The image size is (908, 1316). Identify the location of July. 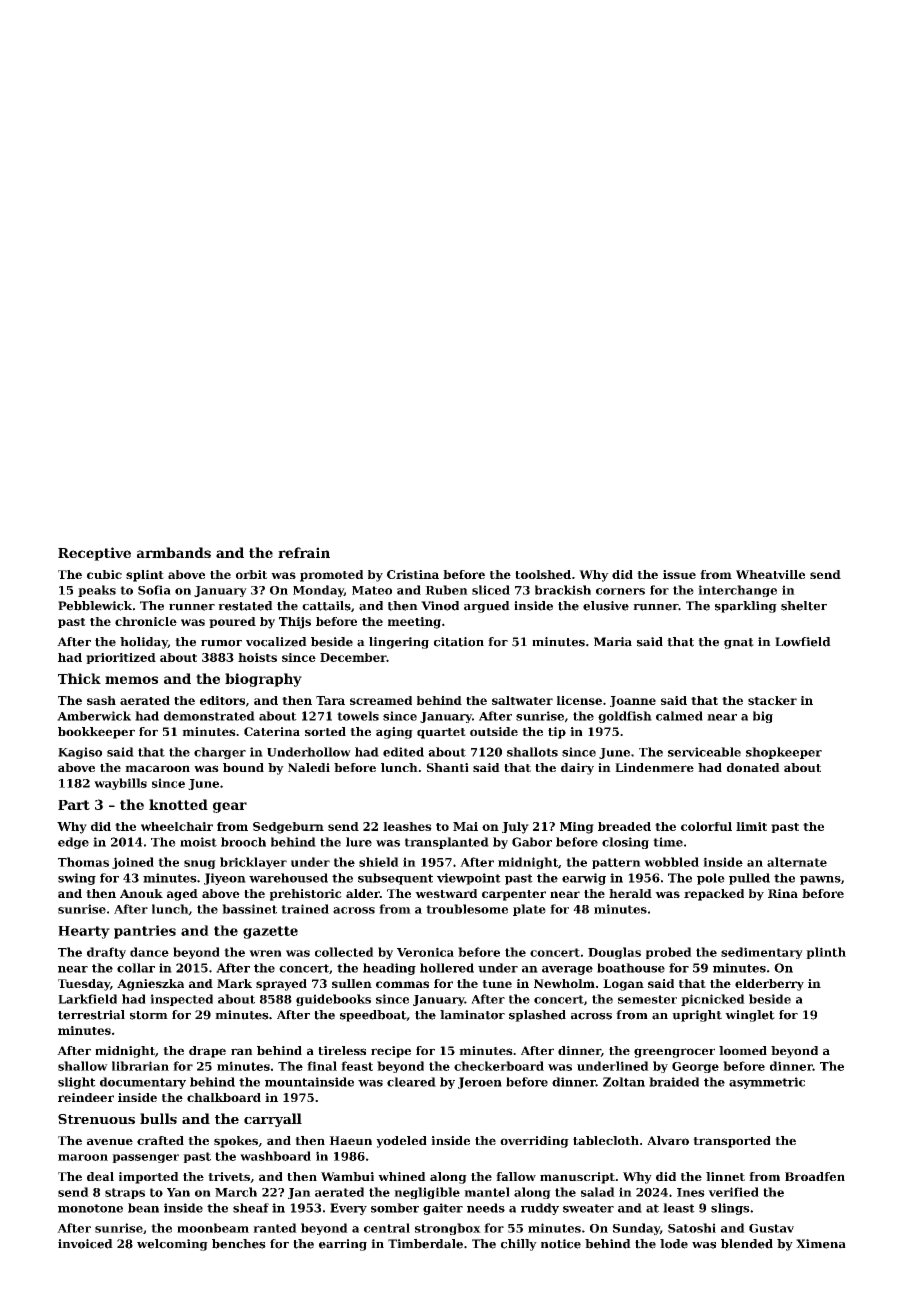
(515, 828).
